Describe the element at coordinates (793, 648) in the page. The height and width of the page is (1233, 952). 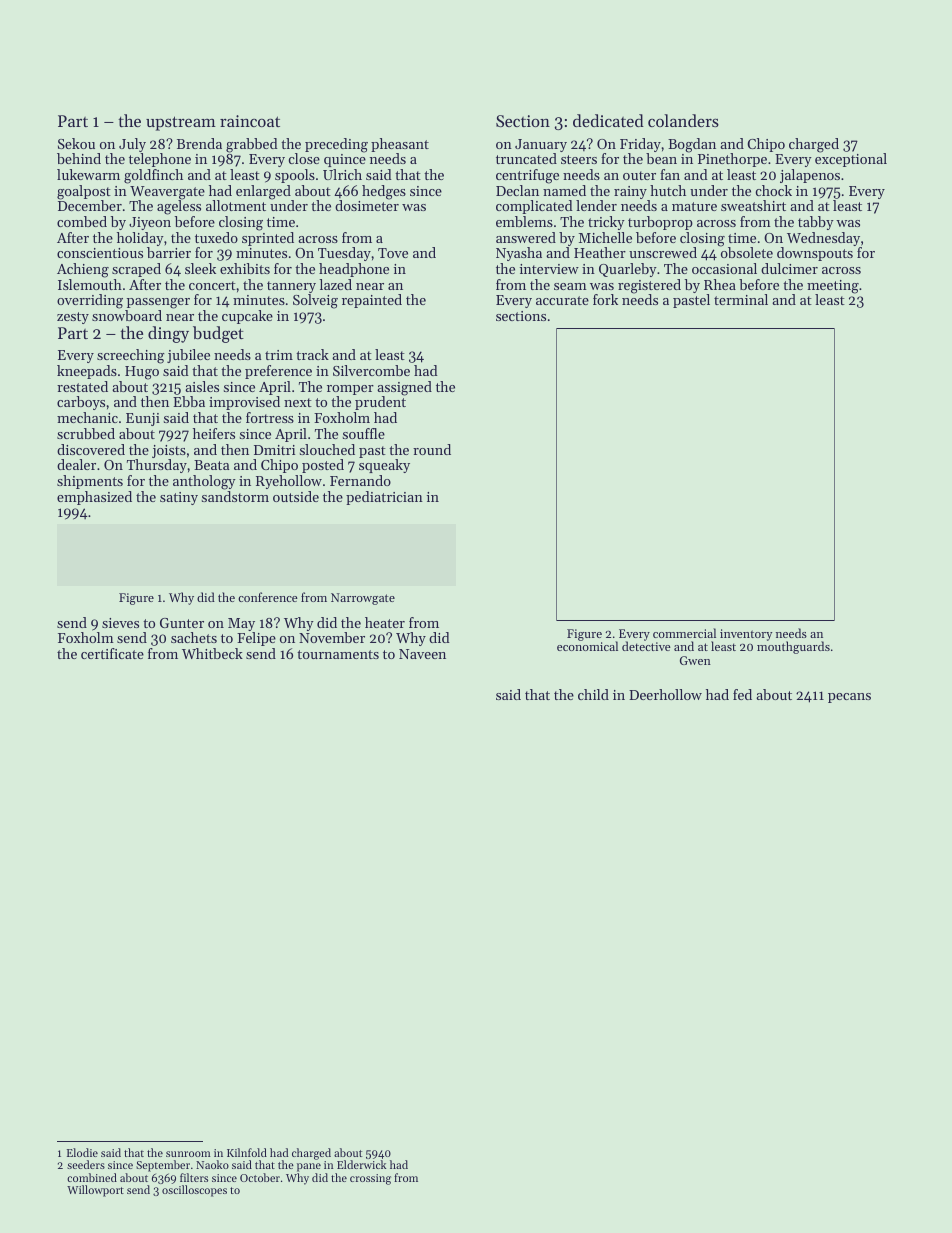
I see `mouthguards` at that location.
